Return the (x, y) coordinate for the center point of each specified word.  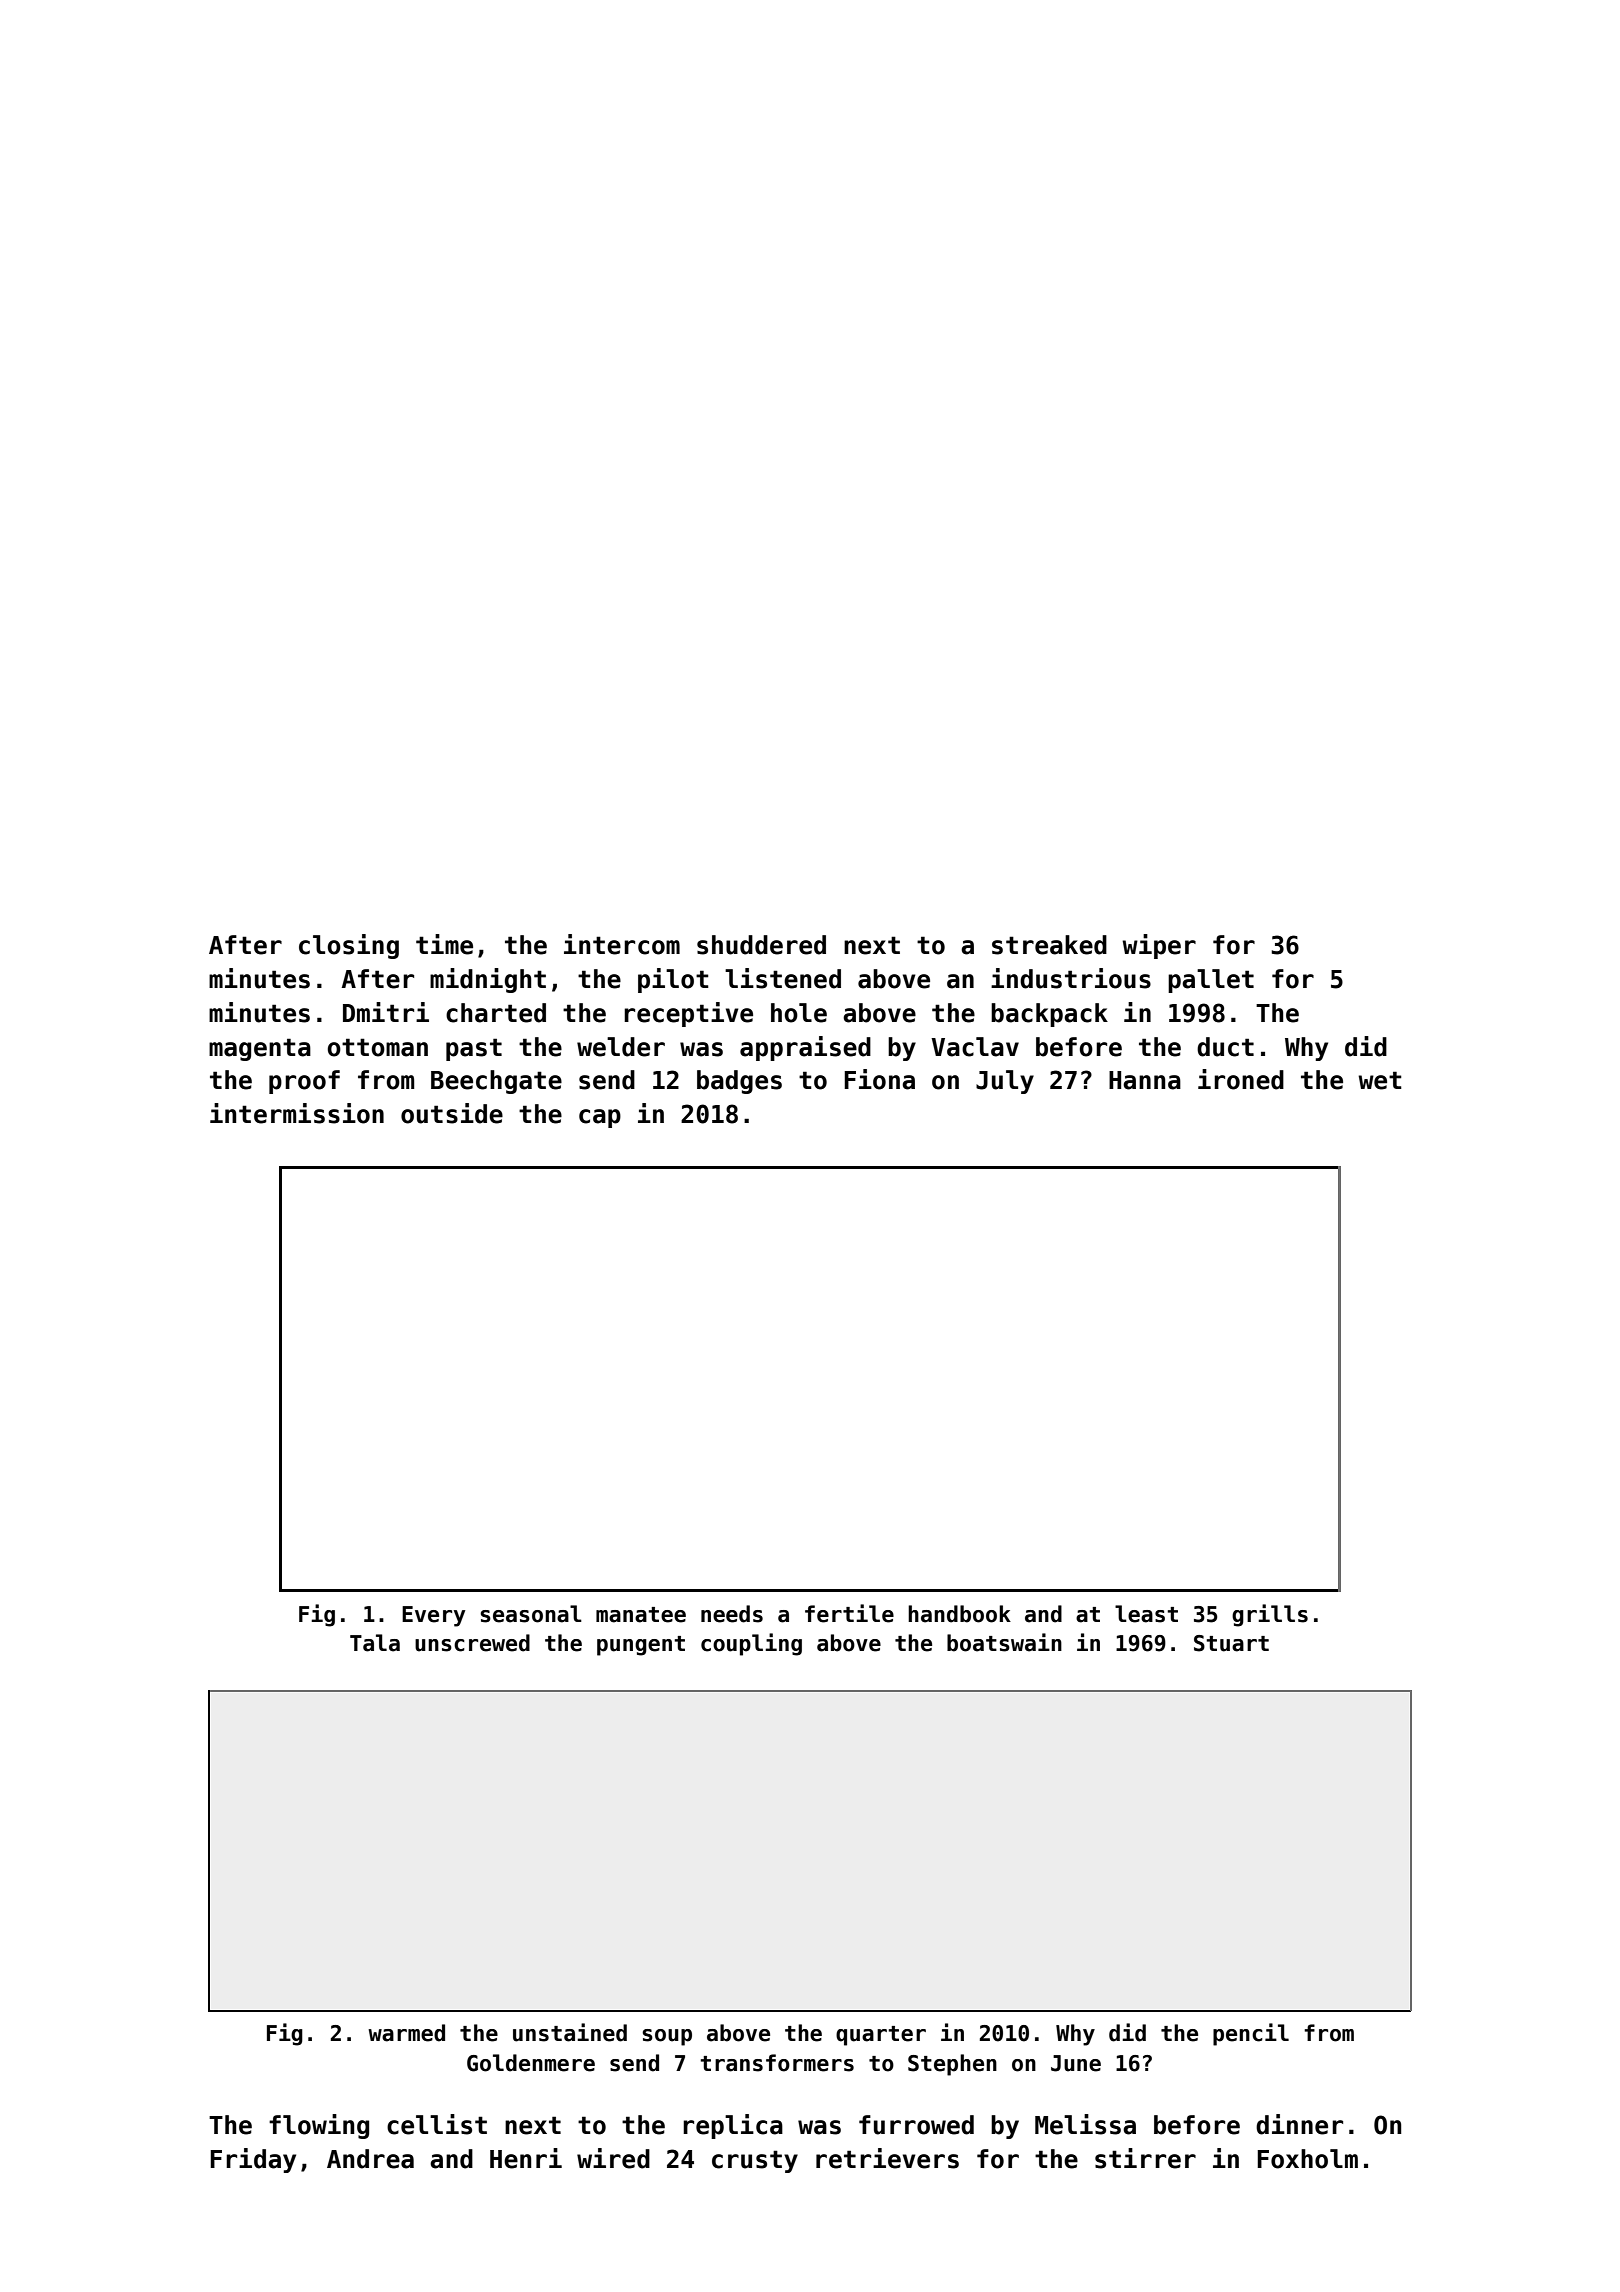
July (1005, 1082)
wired (613, 2158)
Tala (375, 1643)
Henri (526, 2158)
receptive (688, 1014)
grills (1270, 1615)
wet (1380, 1080)
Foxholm (1307, 2159)
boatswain (1004, 1642)
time (444, 944)
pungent (641, 1646)
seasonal (531, 1614)
